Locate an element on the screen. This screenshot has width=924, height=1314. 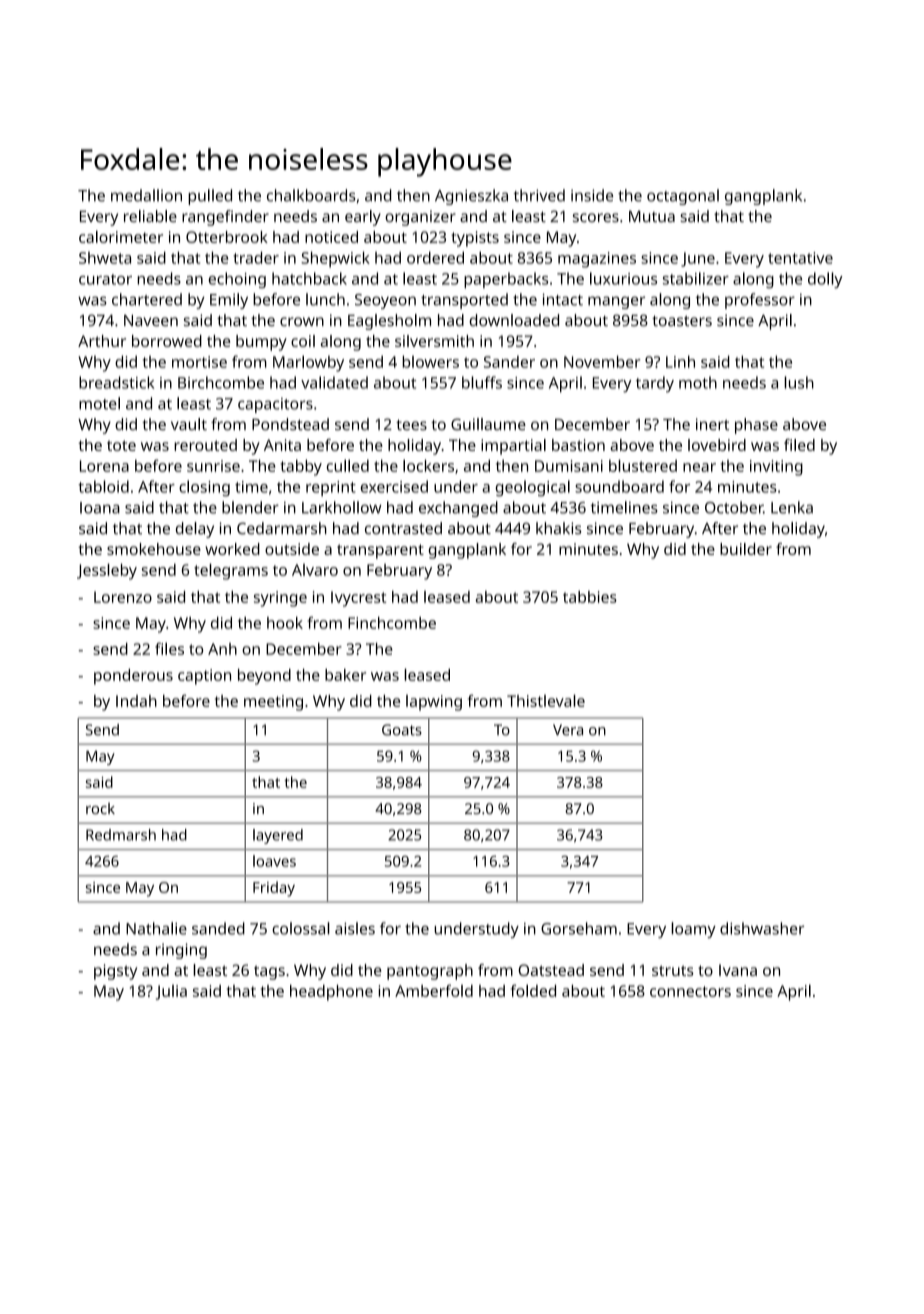
near is located at coordinates (699, 467).
